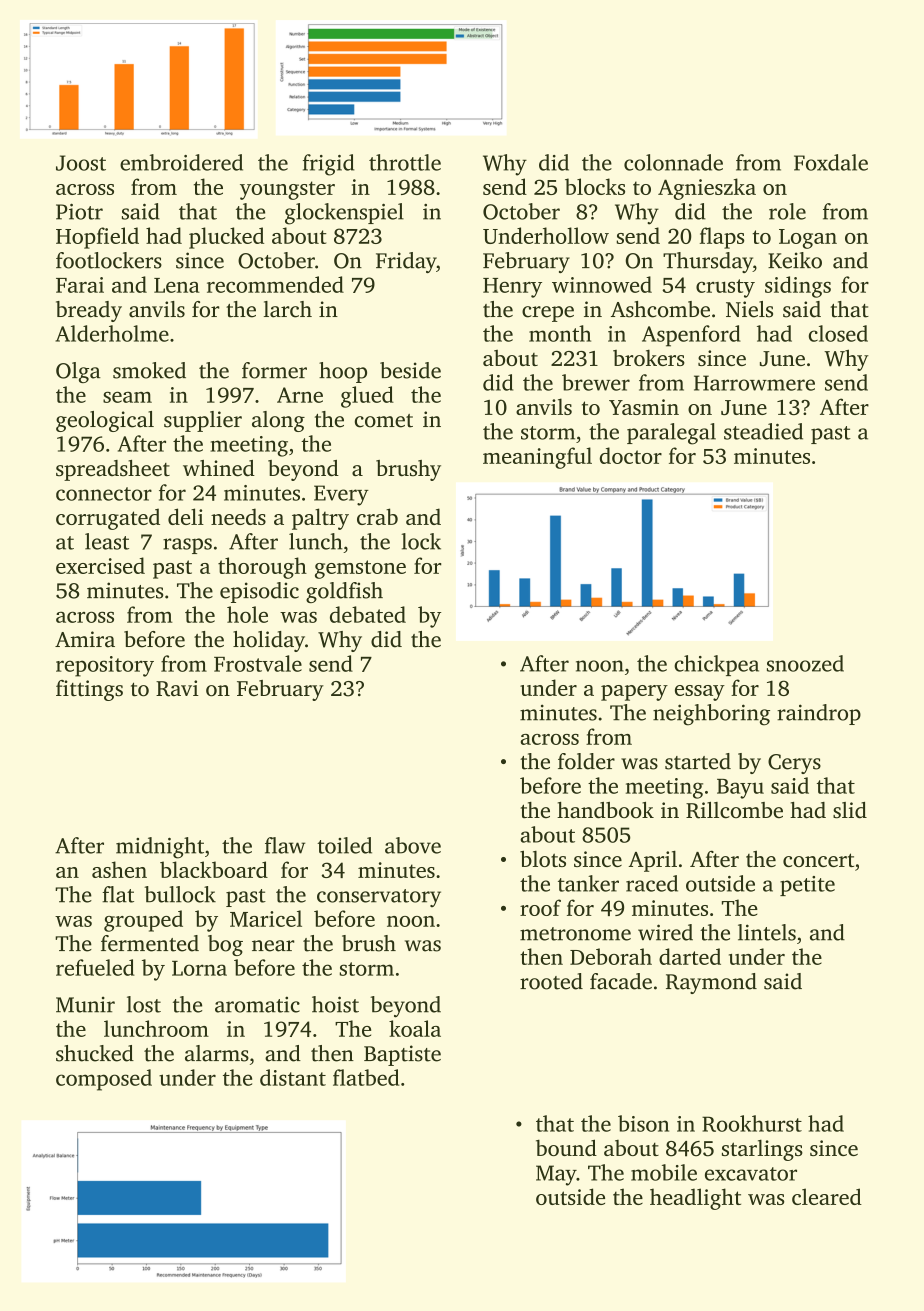 The width and height of the document is (924, 1311). I want to click on embroidered, so click(181, 162).
